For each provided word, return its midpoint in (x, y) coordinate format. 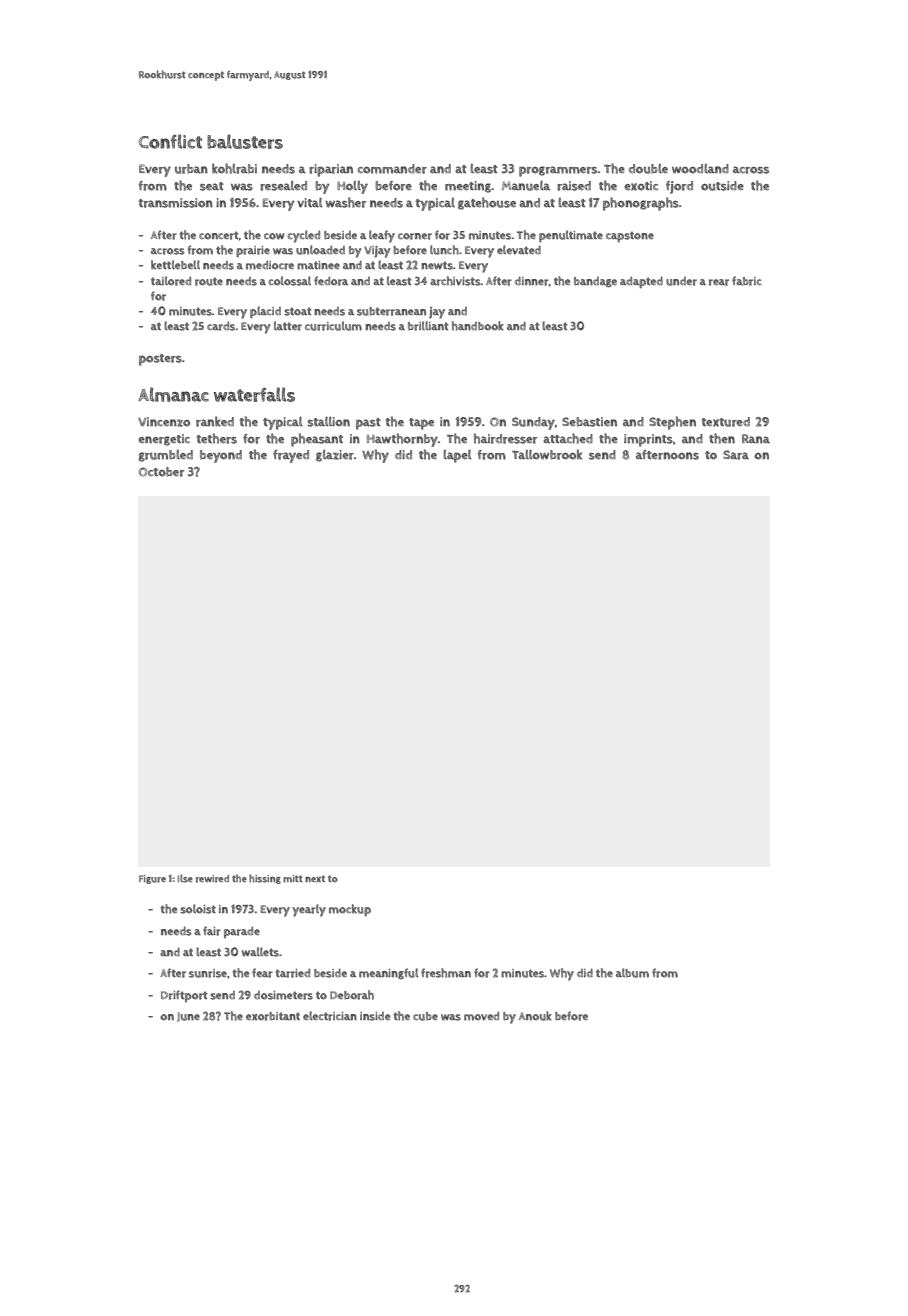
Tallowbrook (547, 454)
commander (392, 169)
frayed (291, 456)
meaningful (389, 973)
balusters (245, 141)
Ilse (185, 878)
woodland (700, 168)
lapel (457, 456)
